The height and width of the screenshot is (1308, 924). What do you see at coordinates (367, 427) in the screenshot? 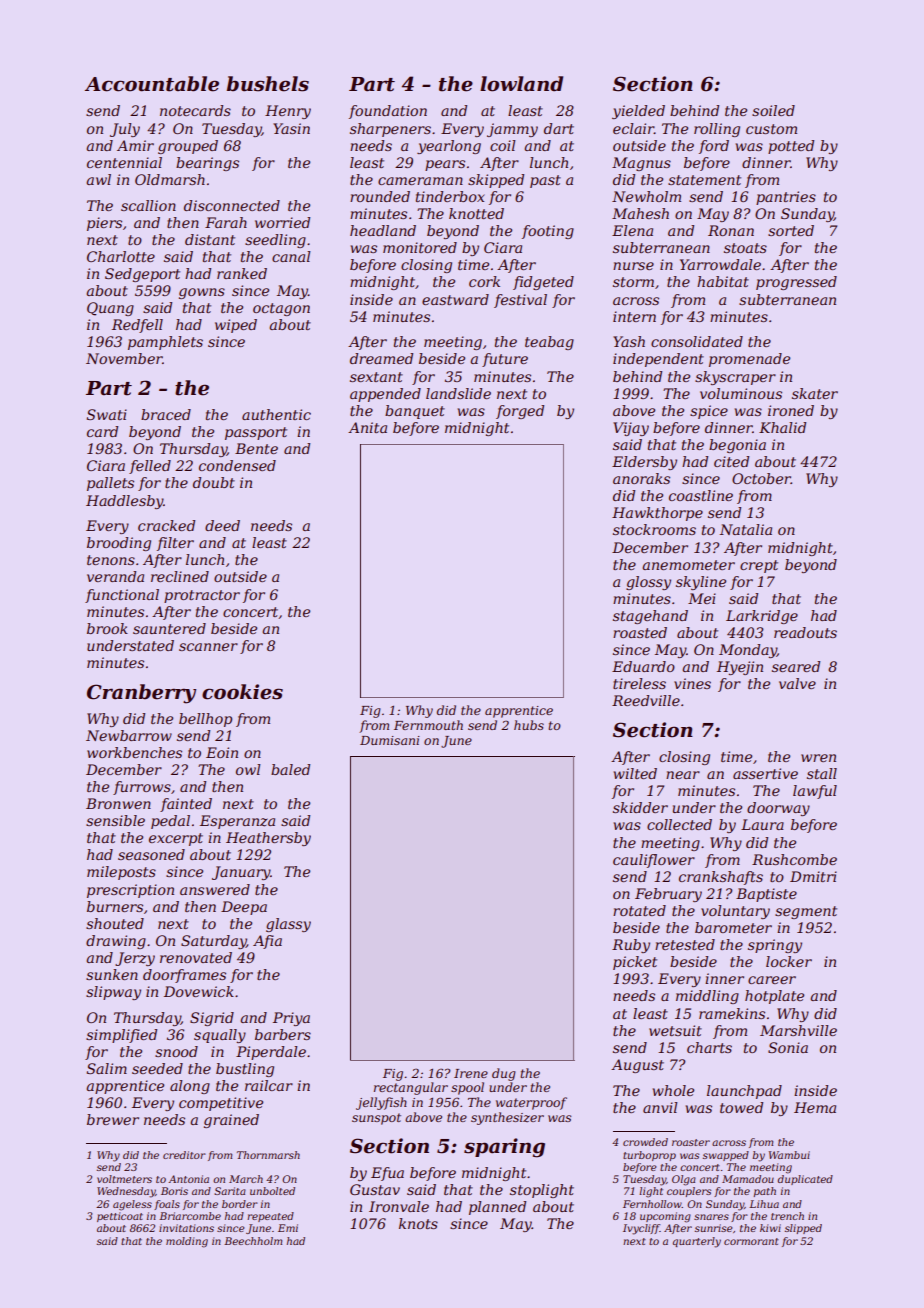
I see `Anita` at bounding box center [367, 427].
